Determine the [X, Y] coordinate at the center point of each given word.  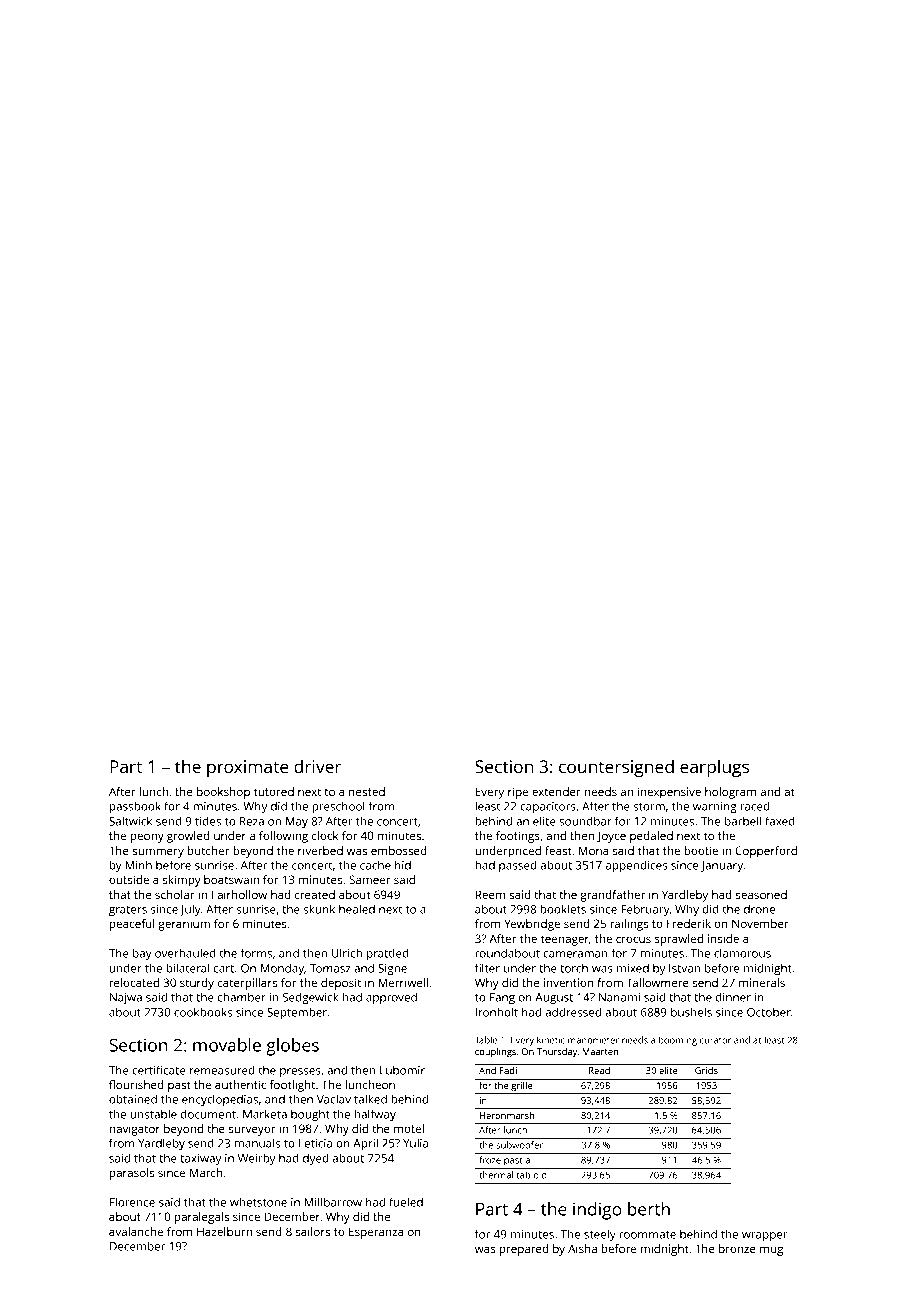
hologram [730, 793]
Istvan [684, 968]
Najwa [126, 999]
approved [391, 998]
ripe [518, 793]
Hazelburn [224, 1231]
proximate [247, 768]
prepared [524, 1250]
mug [771, 1251]
